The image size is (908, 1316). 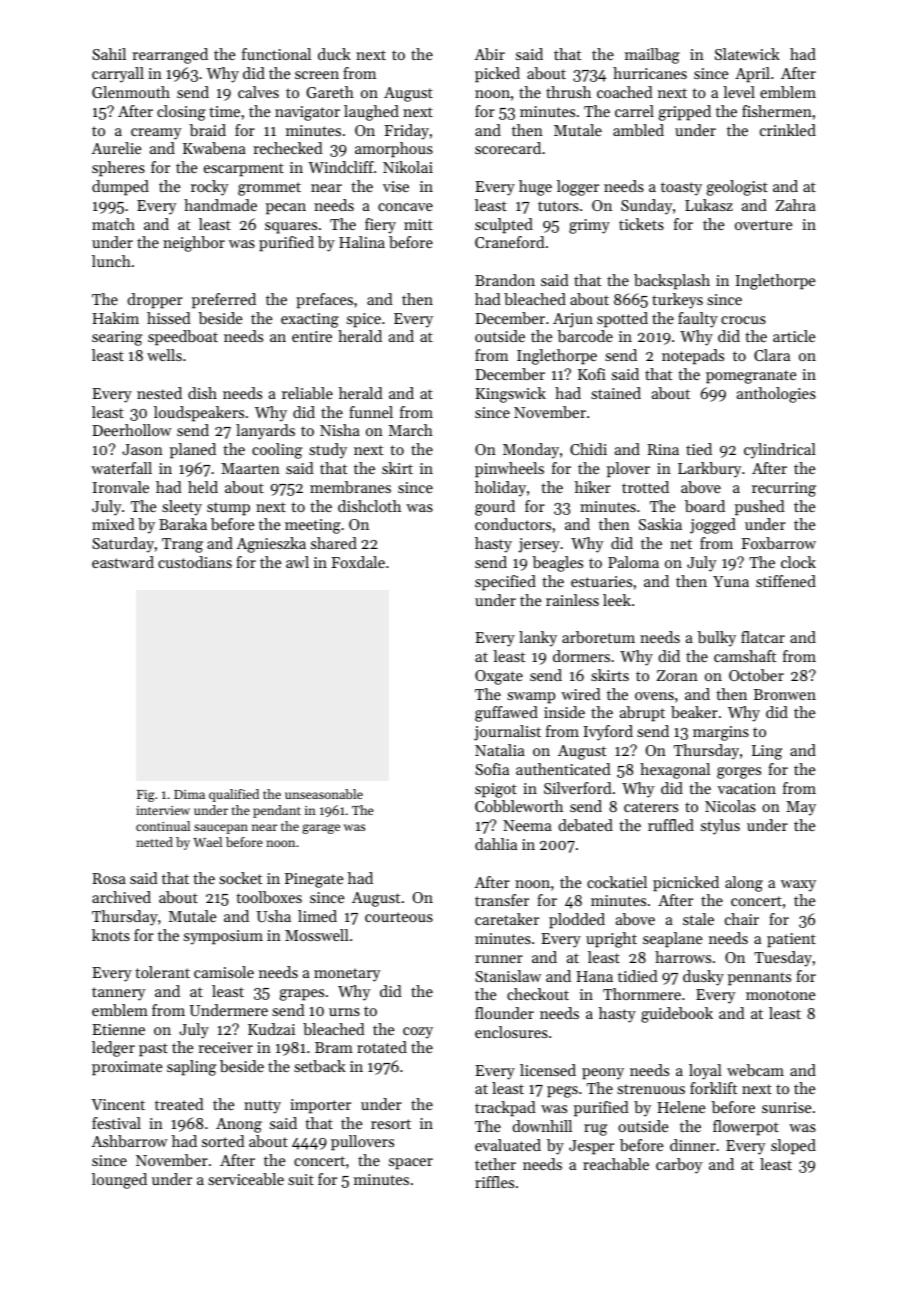 I want to click on abrupt, so click(x=642, y=714).
